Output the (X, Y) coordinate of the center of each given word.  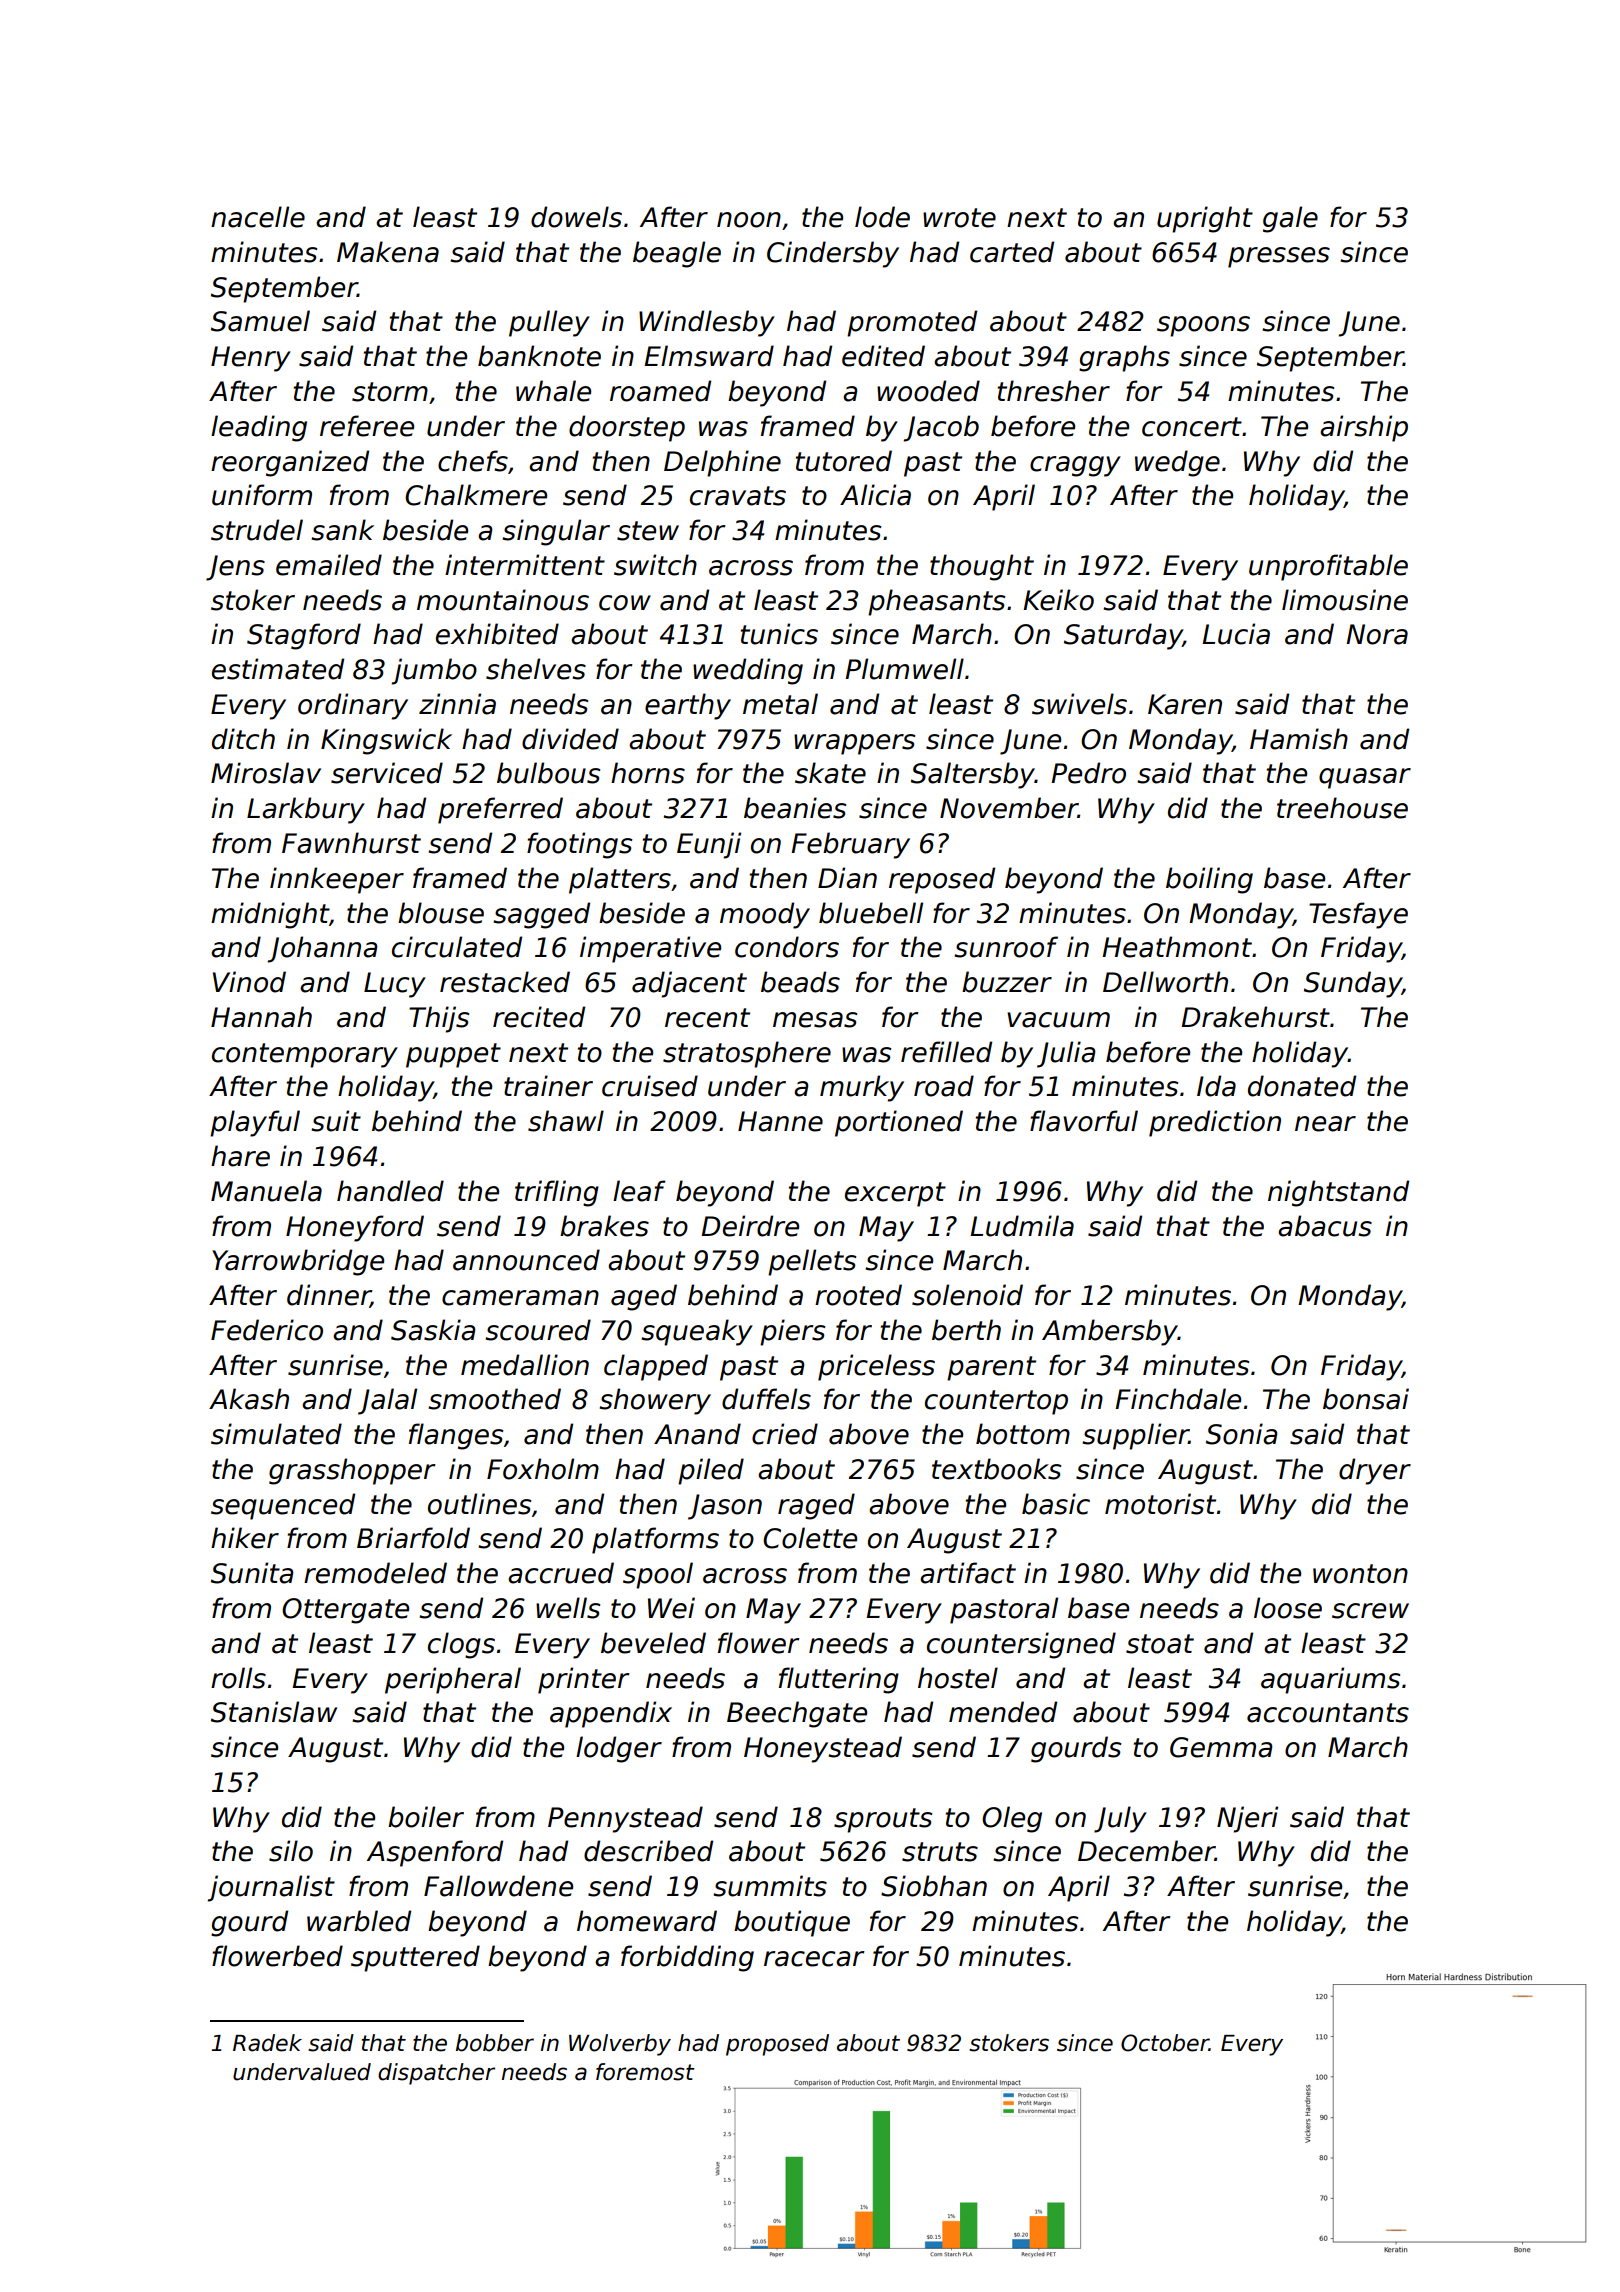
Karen (1185, 704)
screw (1370, 1611)
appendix (611, 1714)
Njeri (1247, 1819)
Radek (267, 2043)
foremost (645, 2072)
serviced (387, 773)
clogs (461, 1645)
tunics (779, 634)
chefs (473, 461)
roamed (660, 391)
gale (1290, 219)
